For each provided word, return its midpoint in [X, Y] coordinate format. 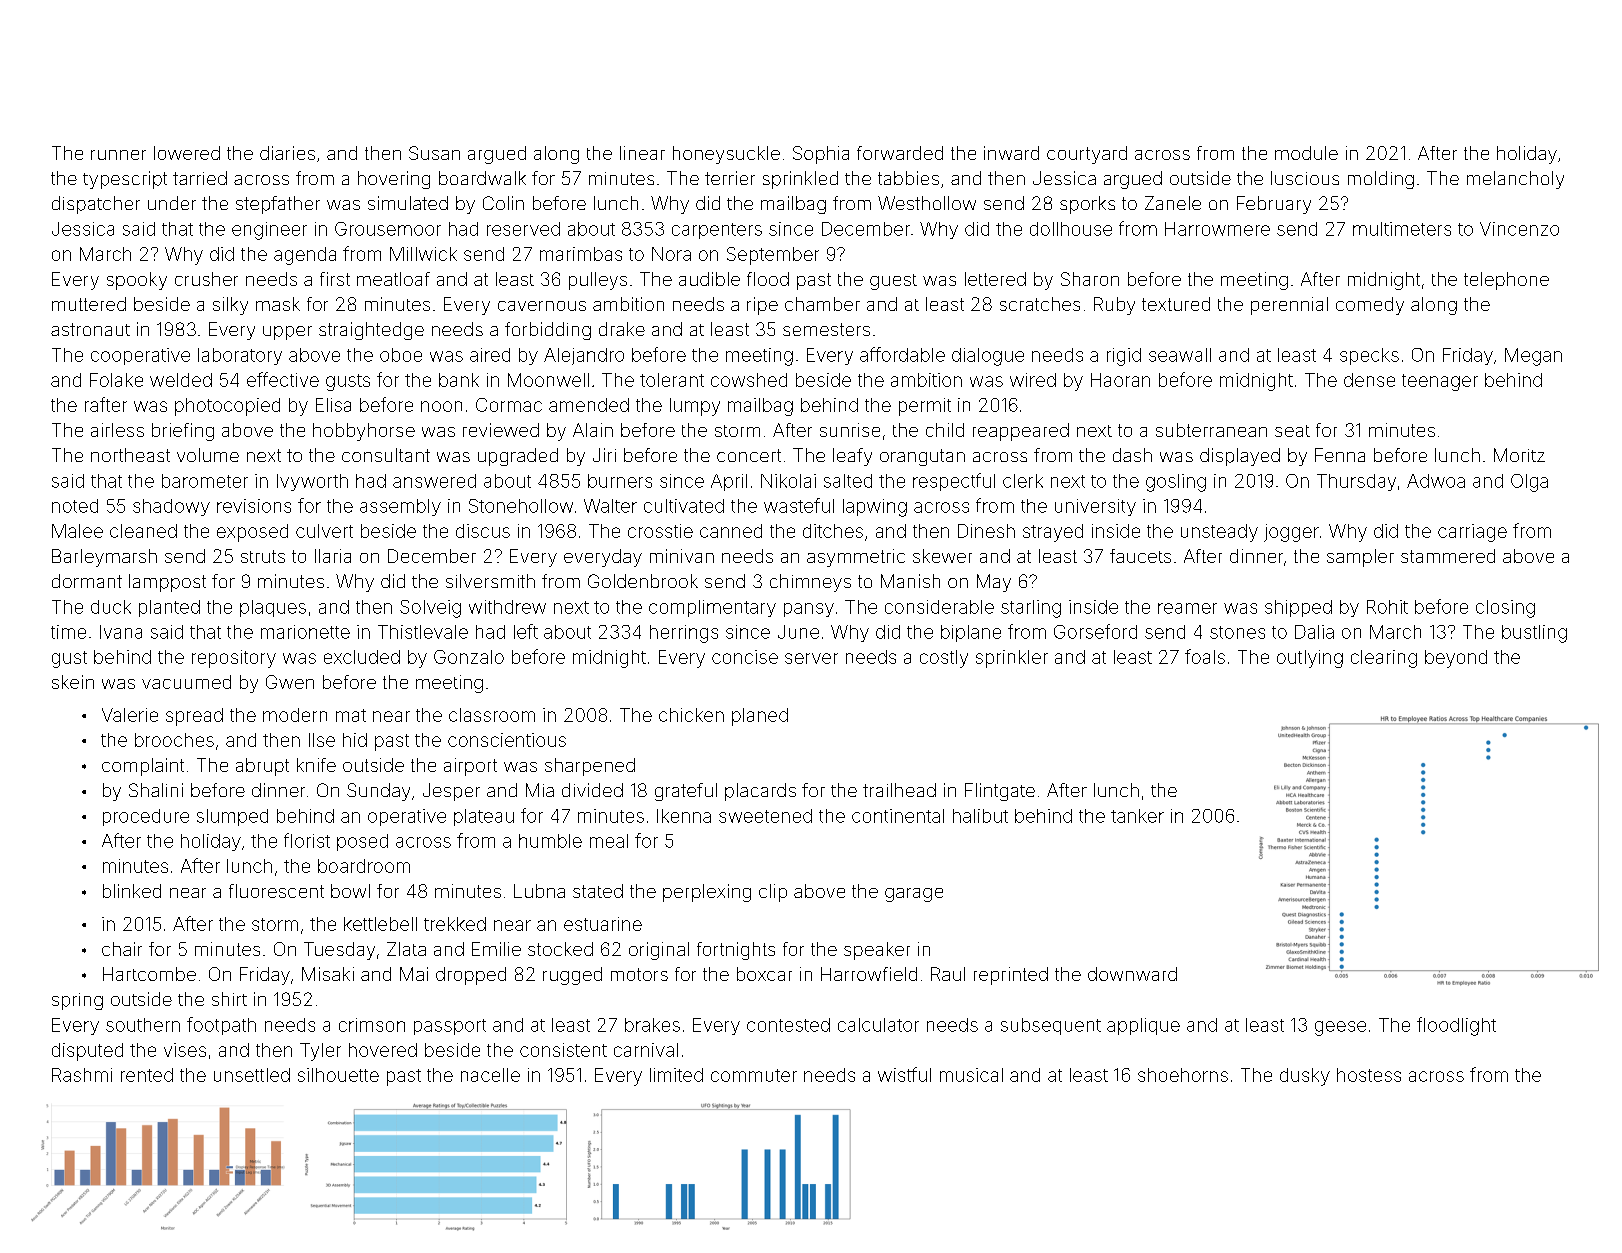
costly [944, 659]
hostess [1369, 1075]
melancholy [1515, 180]
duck [111, 607]
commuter [754, 1075]
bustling [1534, 634]
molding [1381, 180]
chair [122, 949]
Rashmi [82, 1075]
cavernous [542, 306]
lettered [995, 279]
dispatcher [96, 205]
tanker [1137, 816]
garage [914, 895]
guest [893, 282]
